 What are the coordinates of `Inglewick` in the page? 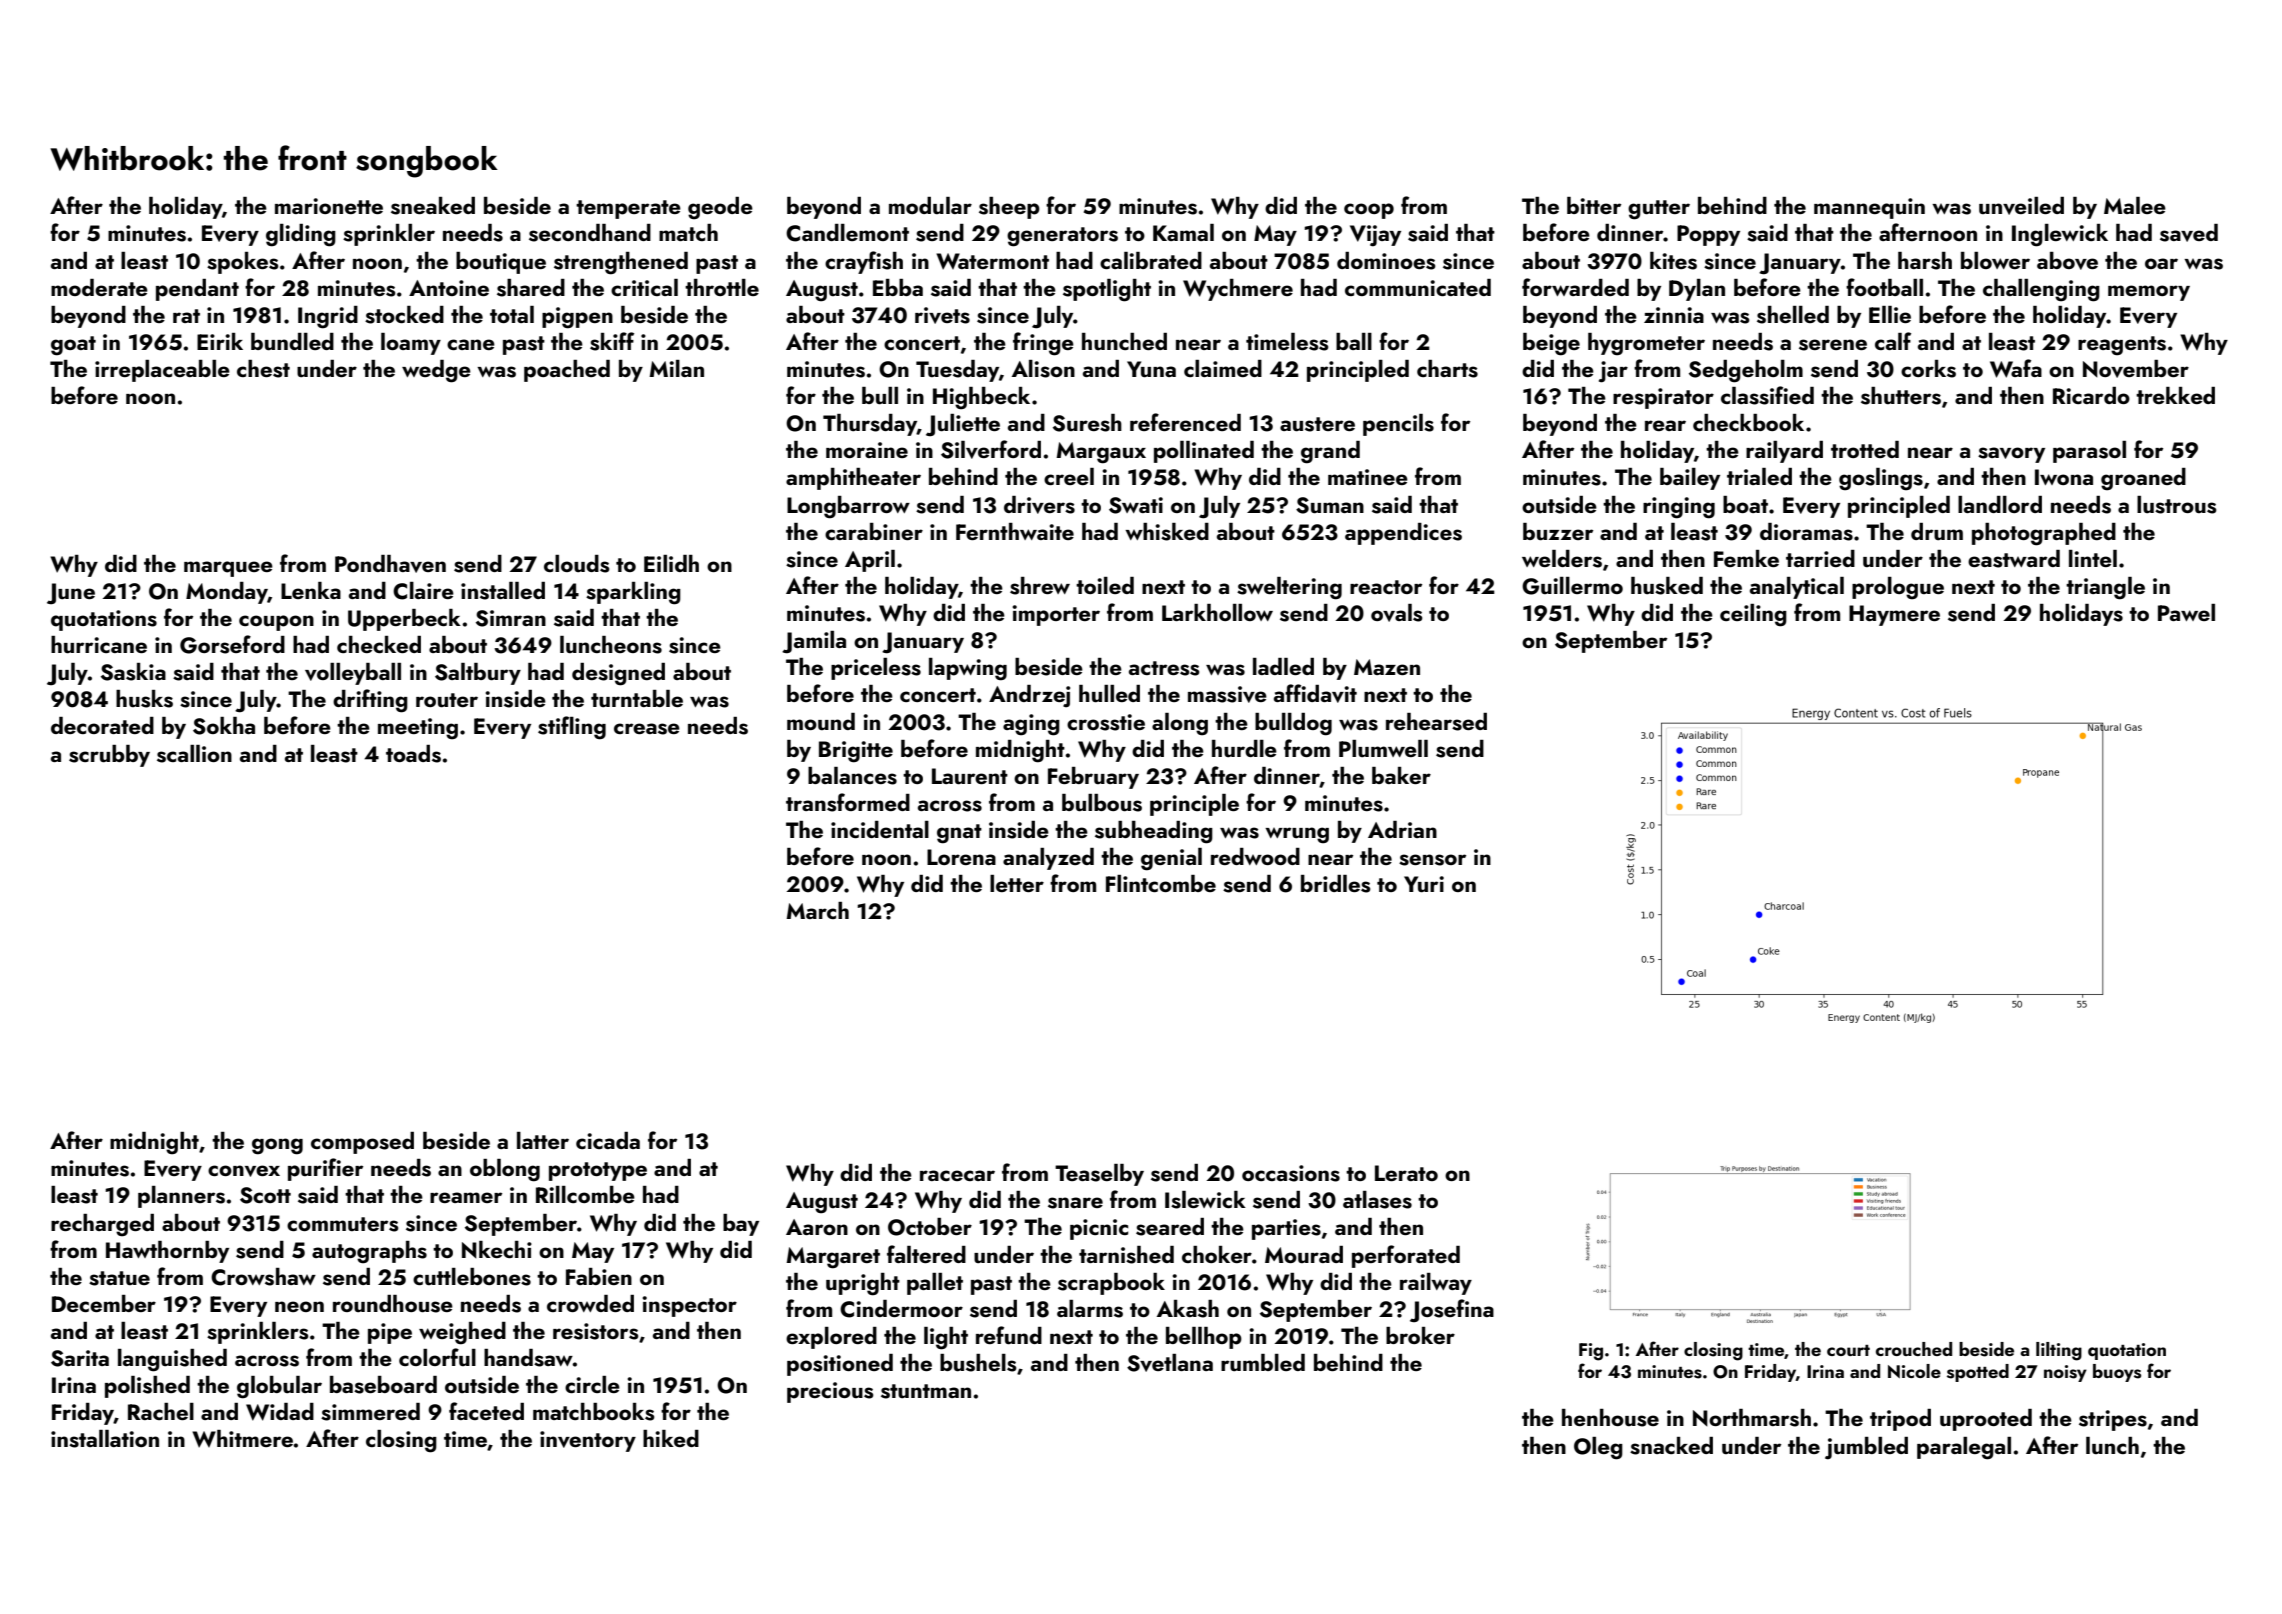 It's located at (2060, 235).
